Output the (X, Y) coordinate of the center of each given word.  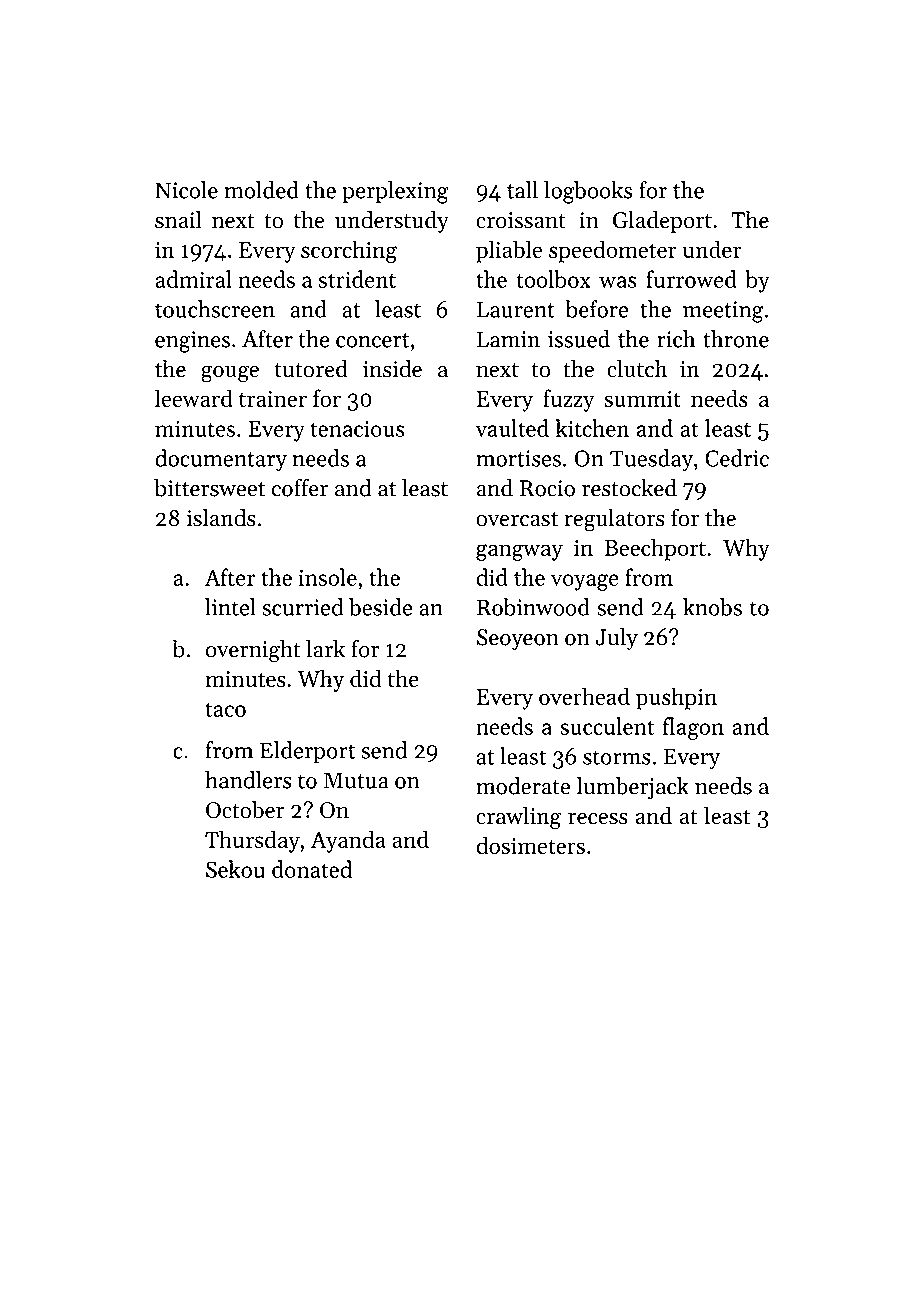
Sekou (235, 869)
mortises (518, 458)
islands (221, 518)
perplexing (395, 192)
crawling (518, 818)
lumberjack (632, 788)
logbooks (588, 192)
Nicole (186, 190)
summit (642, 399)
